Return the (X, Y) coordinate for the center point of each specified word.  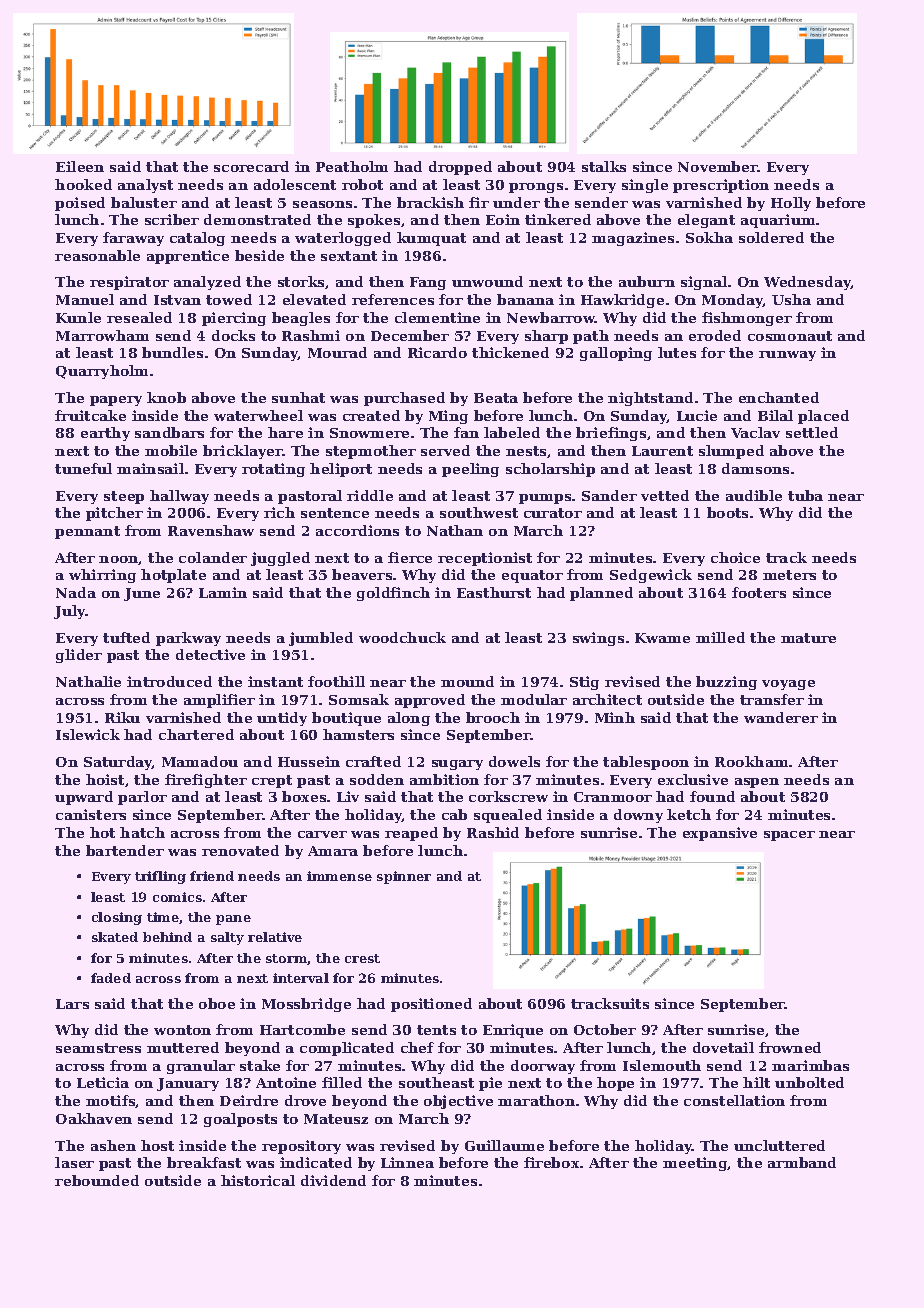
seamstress (98, 1048)
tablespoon (646, 763)
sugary (457, 765)
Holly (791, 204)
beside (259, 255)
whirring (102, 576)
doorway (543, 1067)
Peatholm (352, 166)
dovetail (723, 1047)
